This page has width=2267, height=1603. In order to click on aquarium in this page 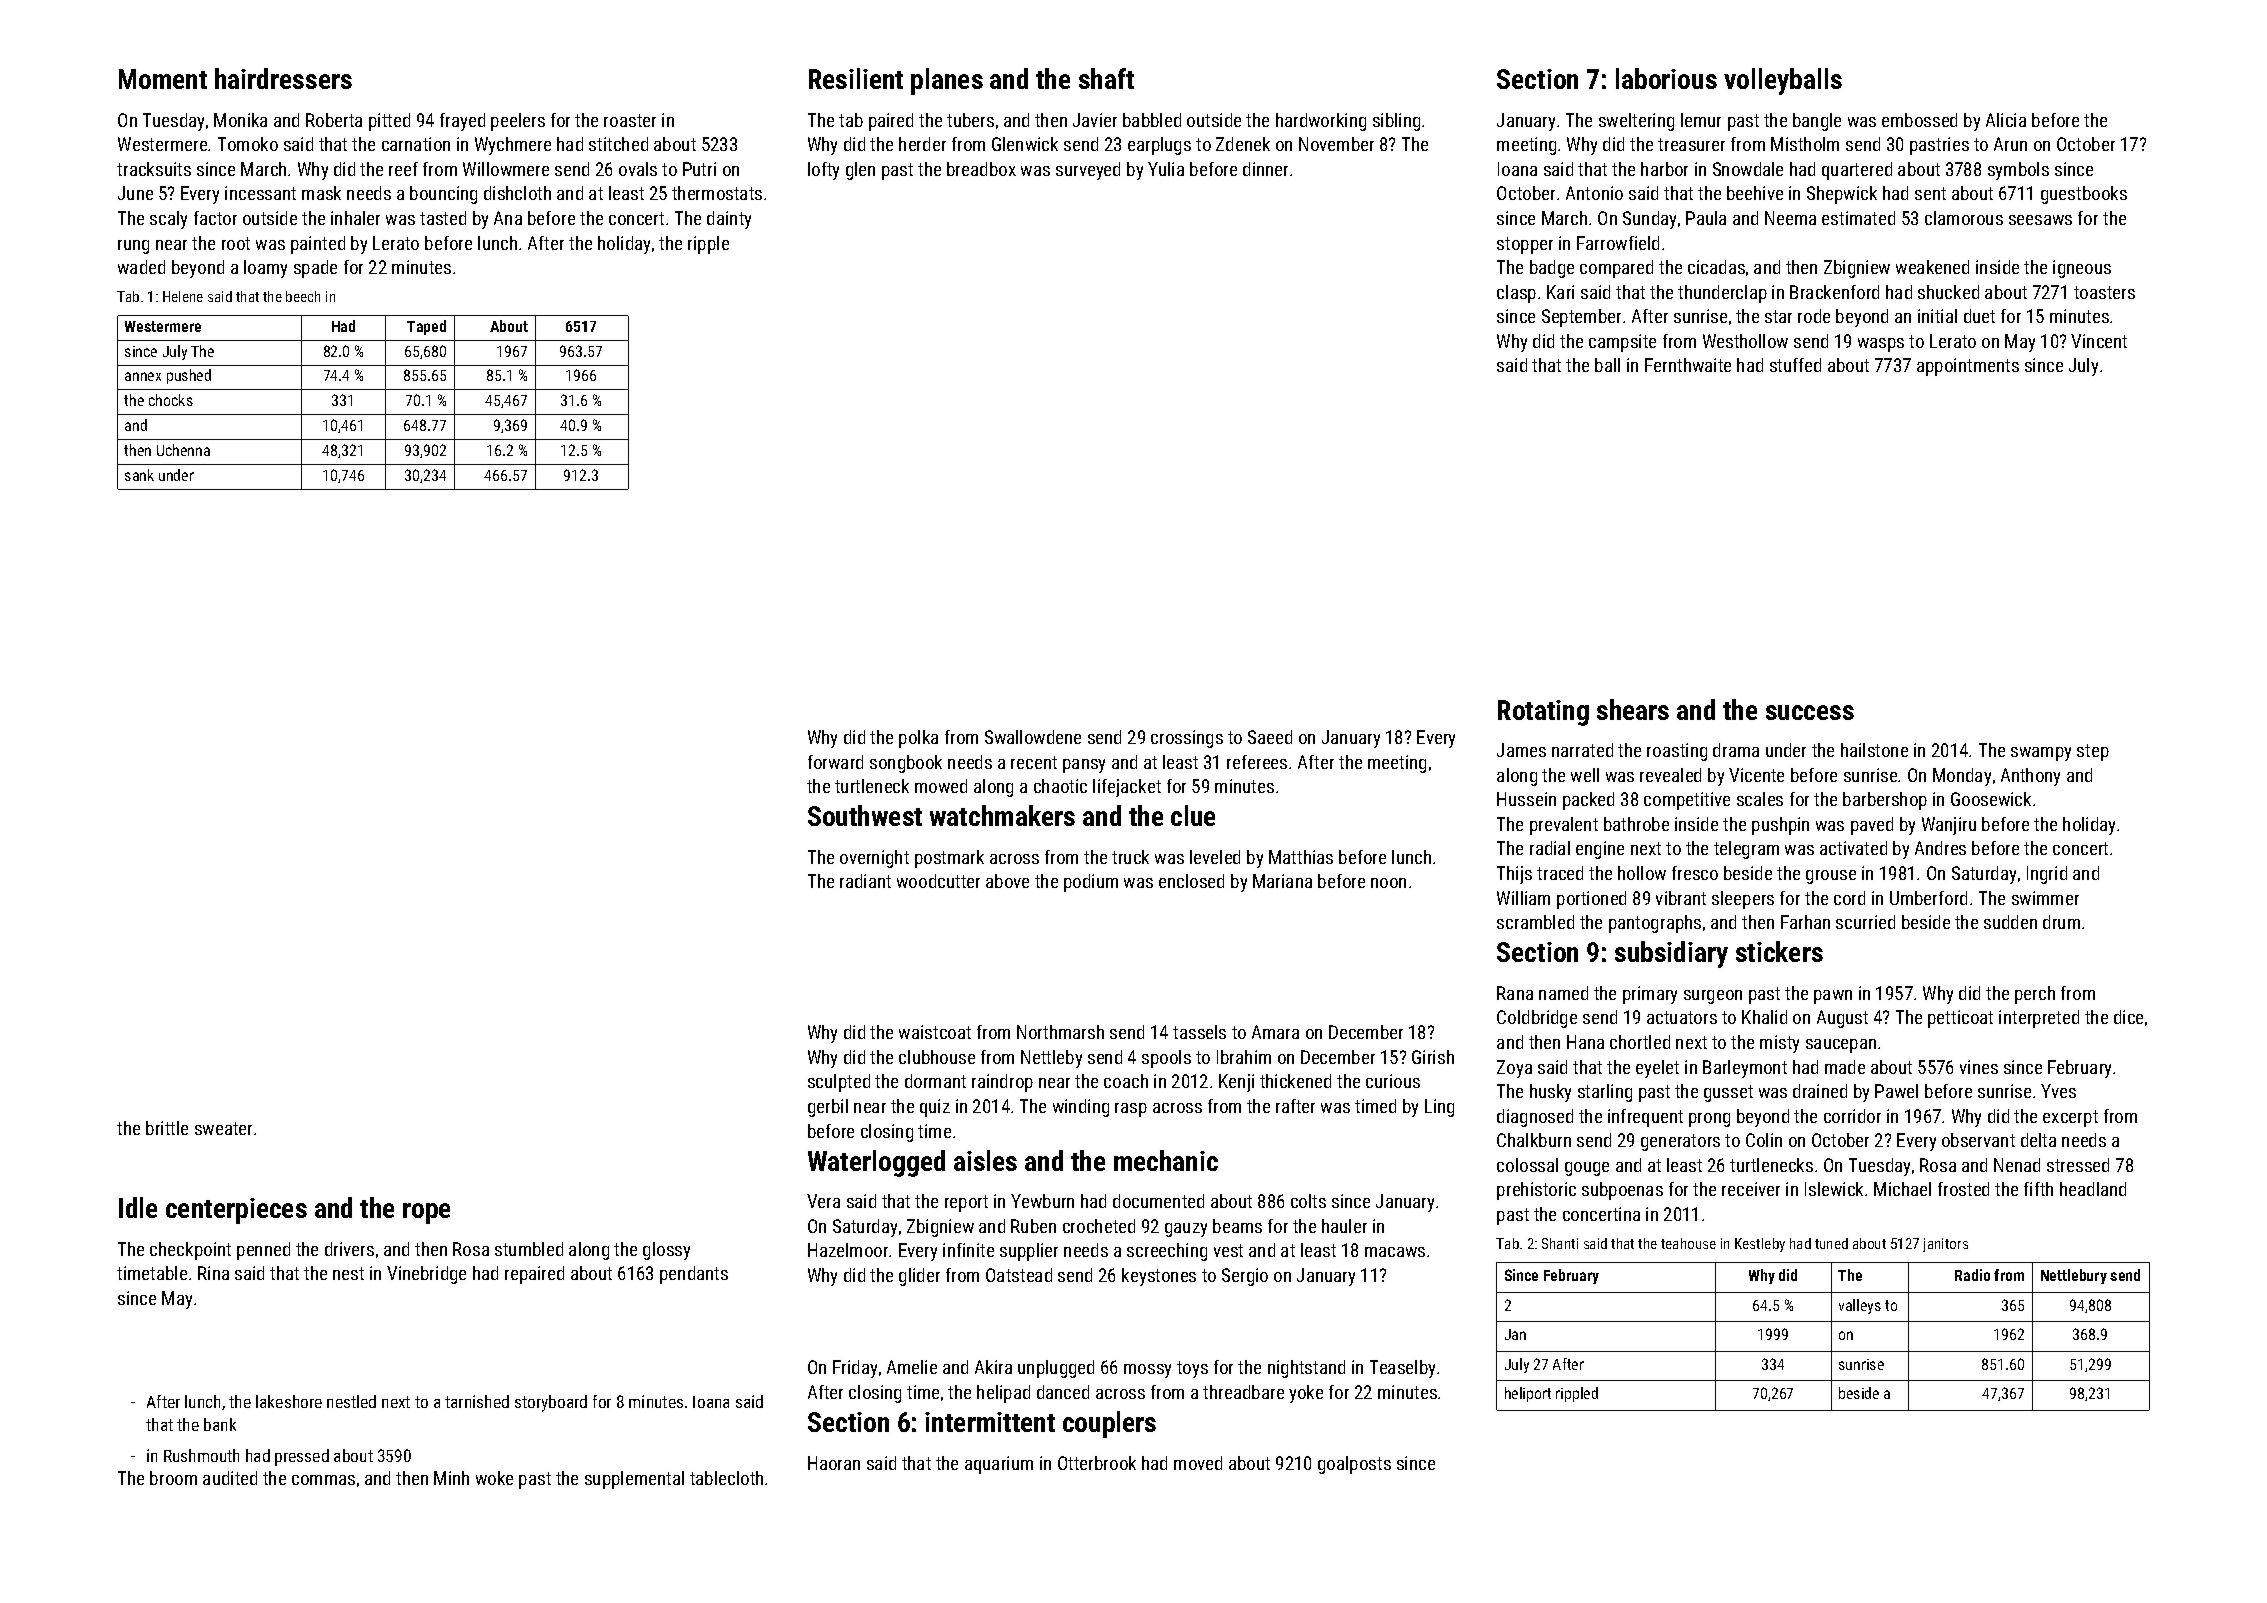, I will do `click(999, 1465)`.
